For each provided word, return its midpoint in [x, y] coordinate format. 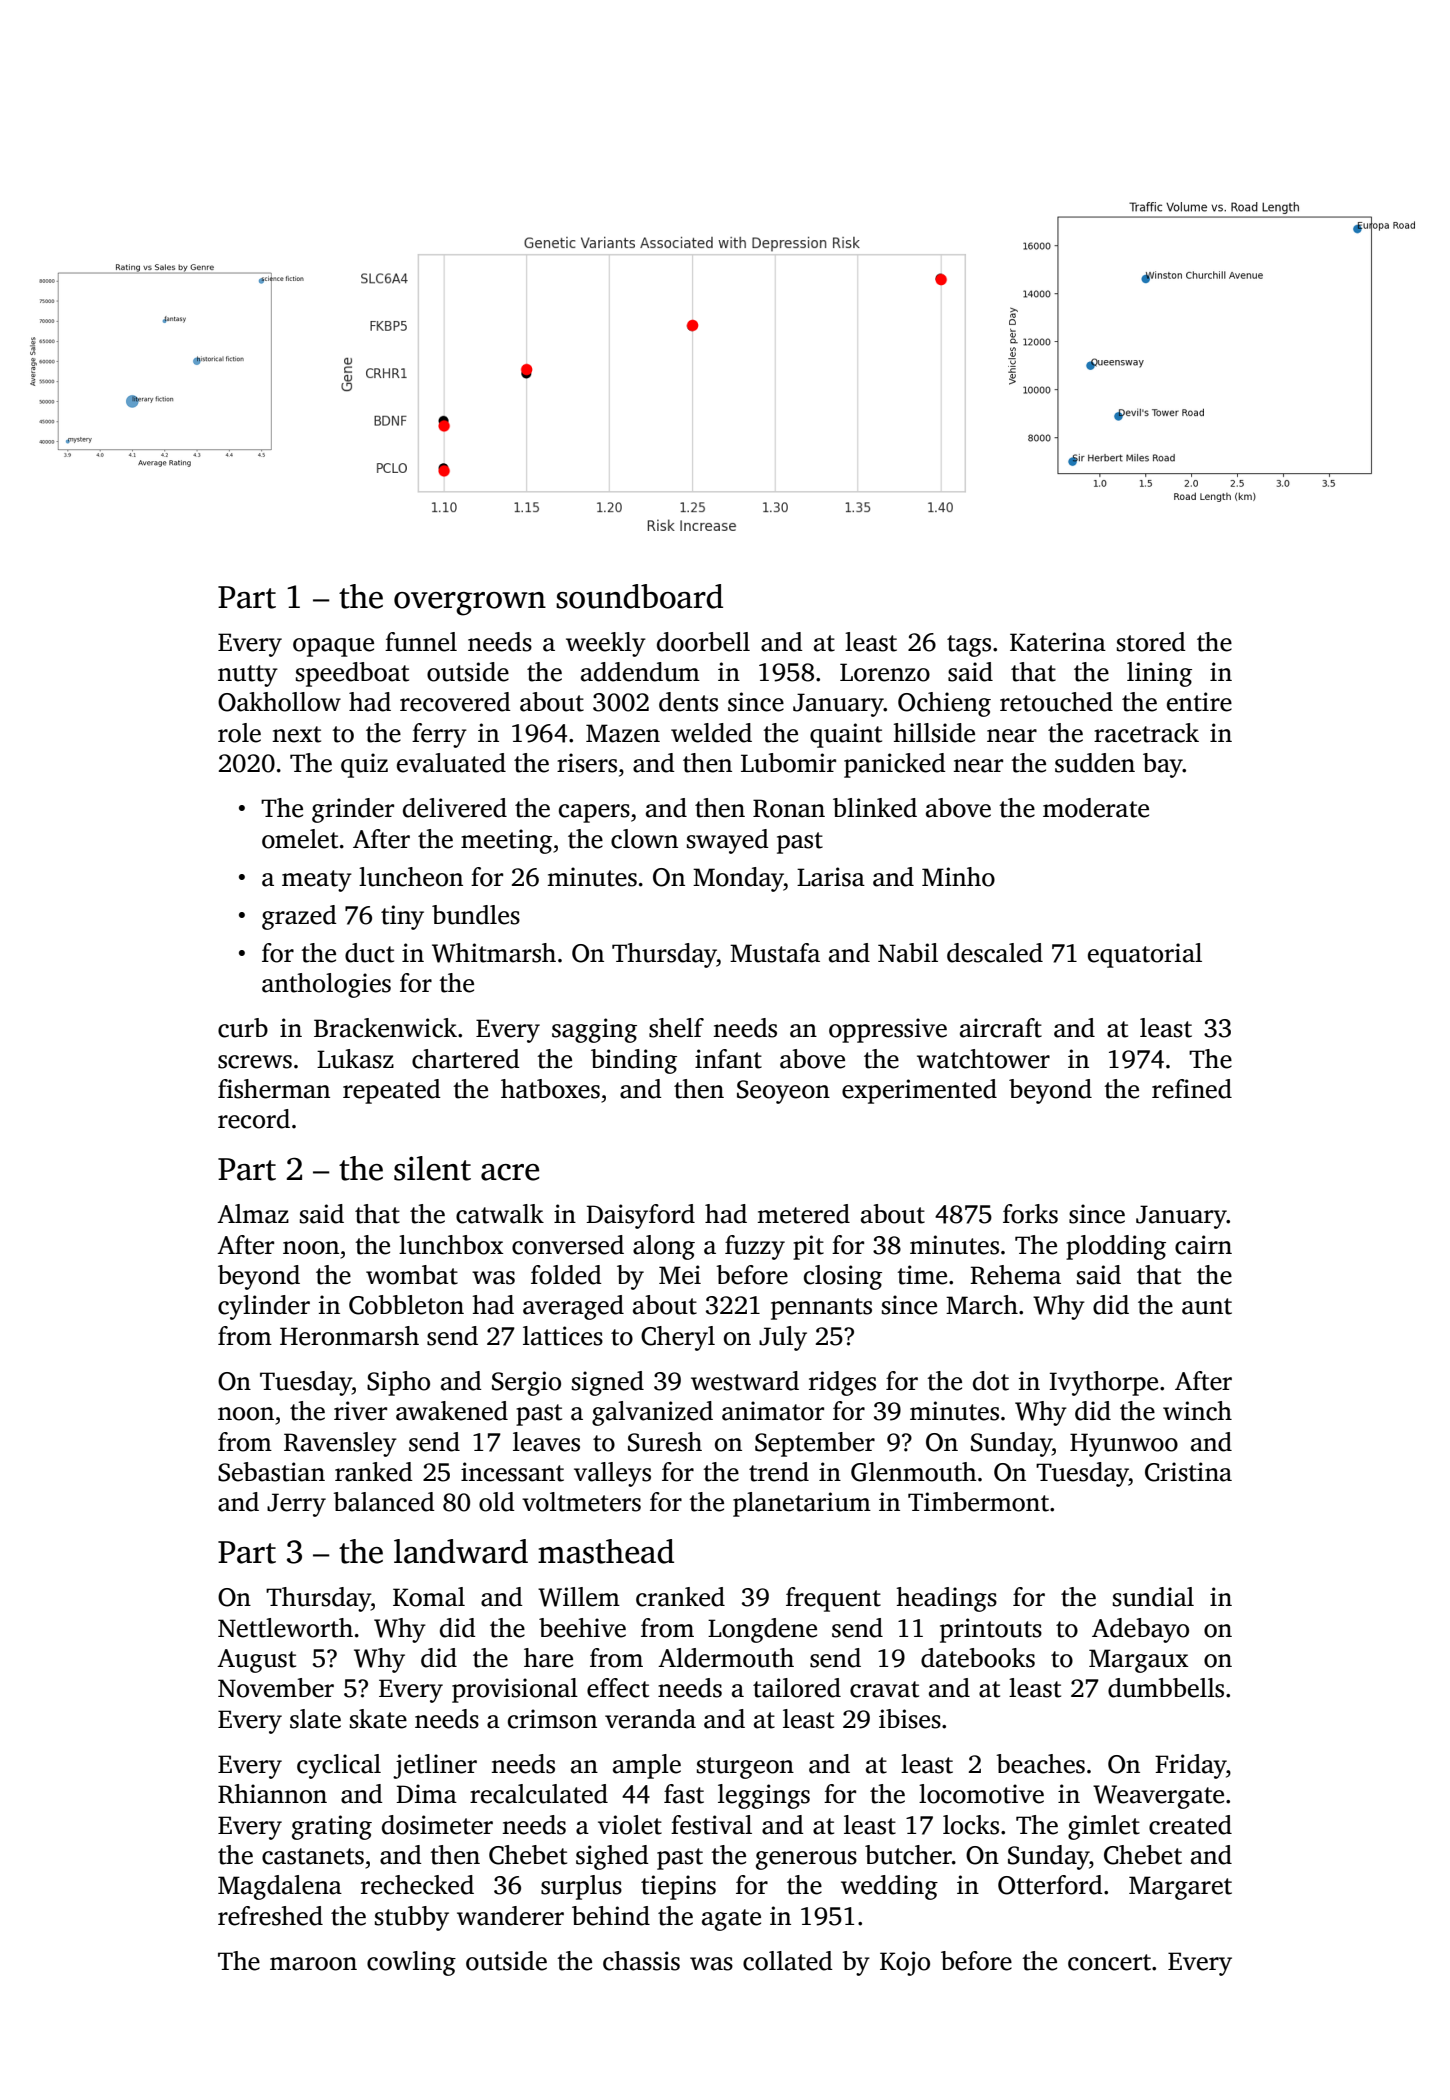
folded [566, 1275]
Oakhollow [279, 702]
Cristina [1188, 1472]
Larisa [831, 877]
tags [969, 646]
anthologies [326, 985]
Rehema [1015, 1275]
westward [745, 1381]
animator [773, 1411]
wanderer [510, 1916]
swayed [728, 841]
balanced [384, 1502]
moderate [1096, 808]
